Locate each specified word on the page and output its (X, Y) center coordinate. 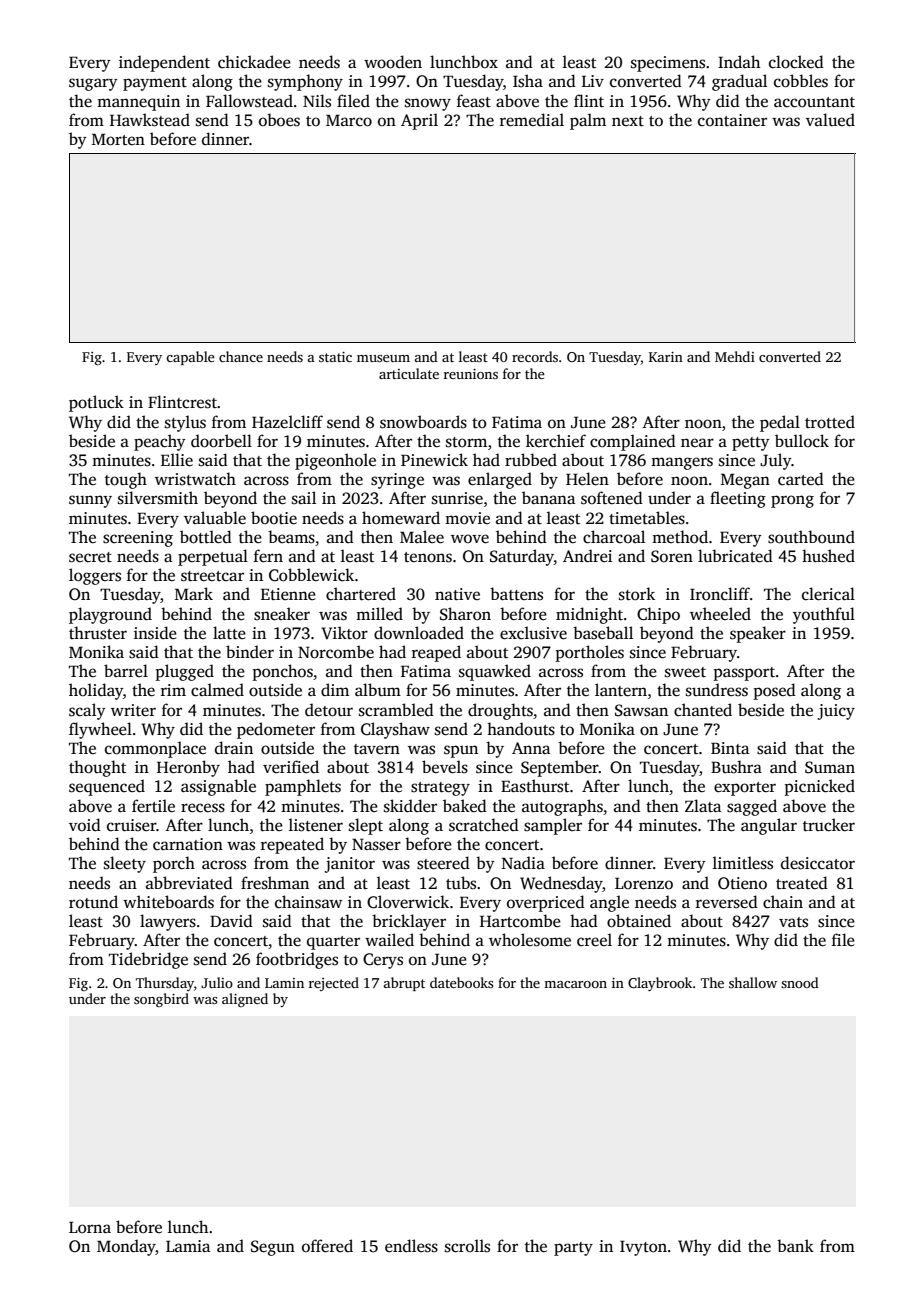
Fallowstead (249, 101)
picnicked (820, 787)
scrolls (467, 1246)
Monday (126, 1247)
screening (138, 539)
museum (383, 358)
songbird (161, 1000)
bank (795, 1245)
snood (800, 982)
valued (830, 120)
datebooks (461, 982)
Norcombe (336, 652)
